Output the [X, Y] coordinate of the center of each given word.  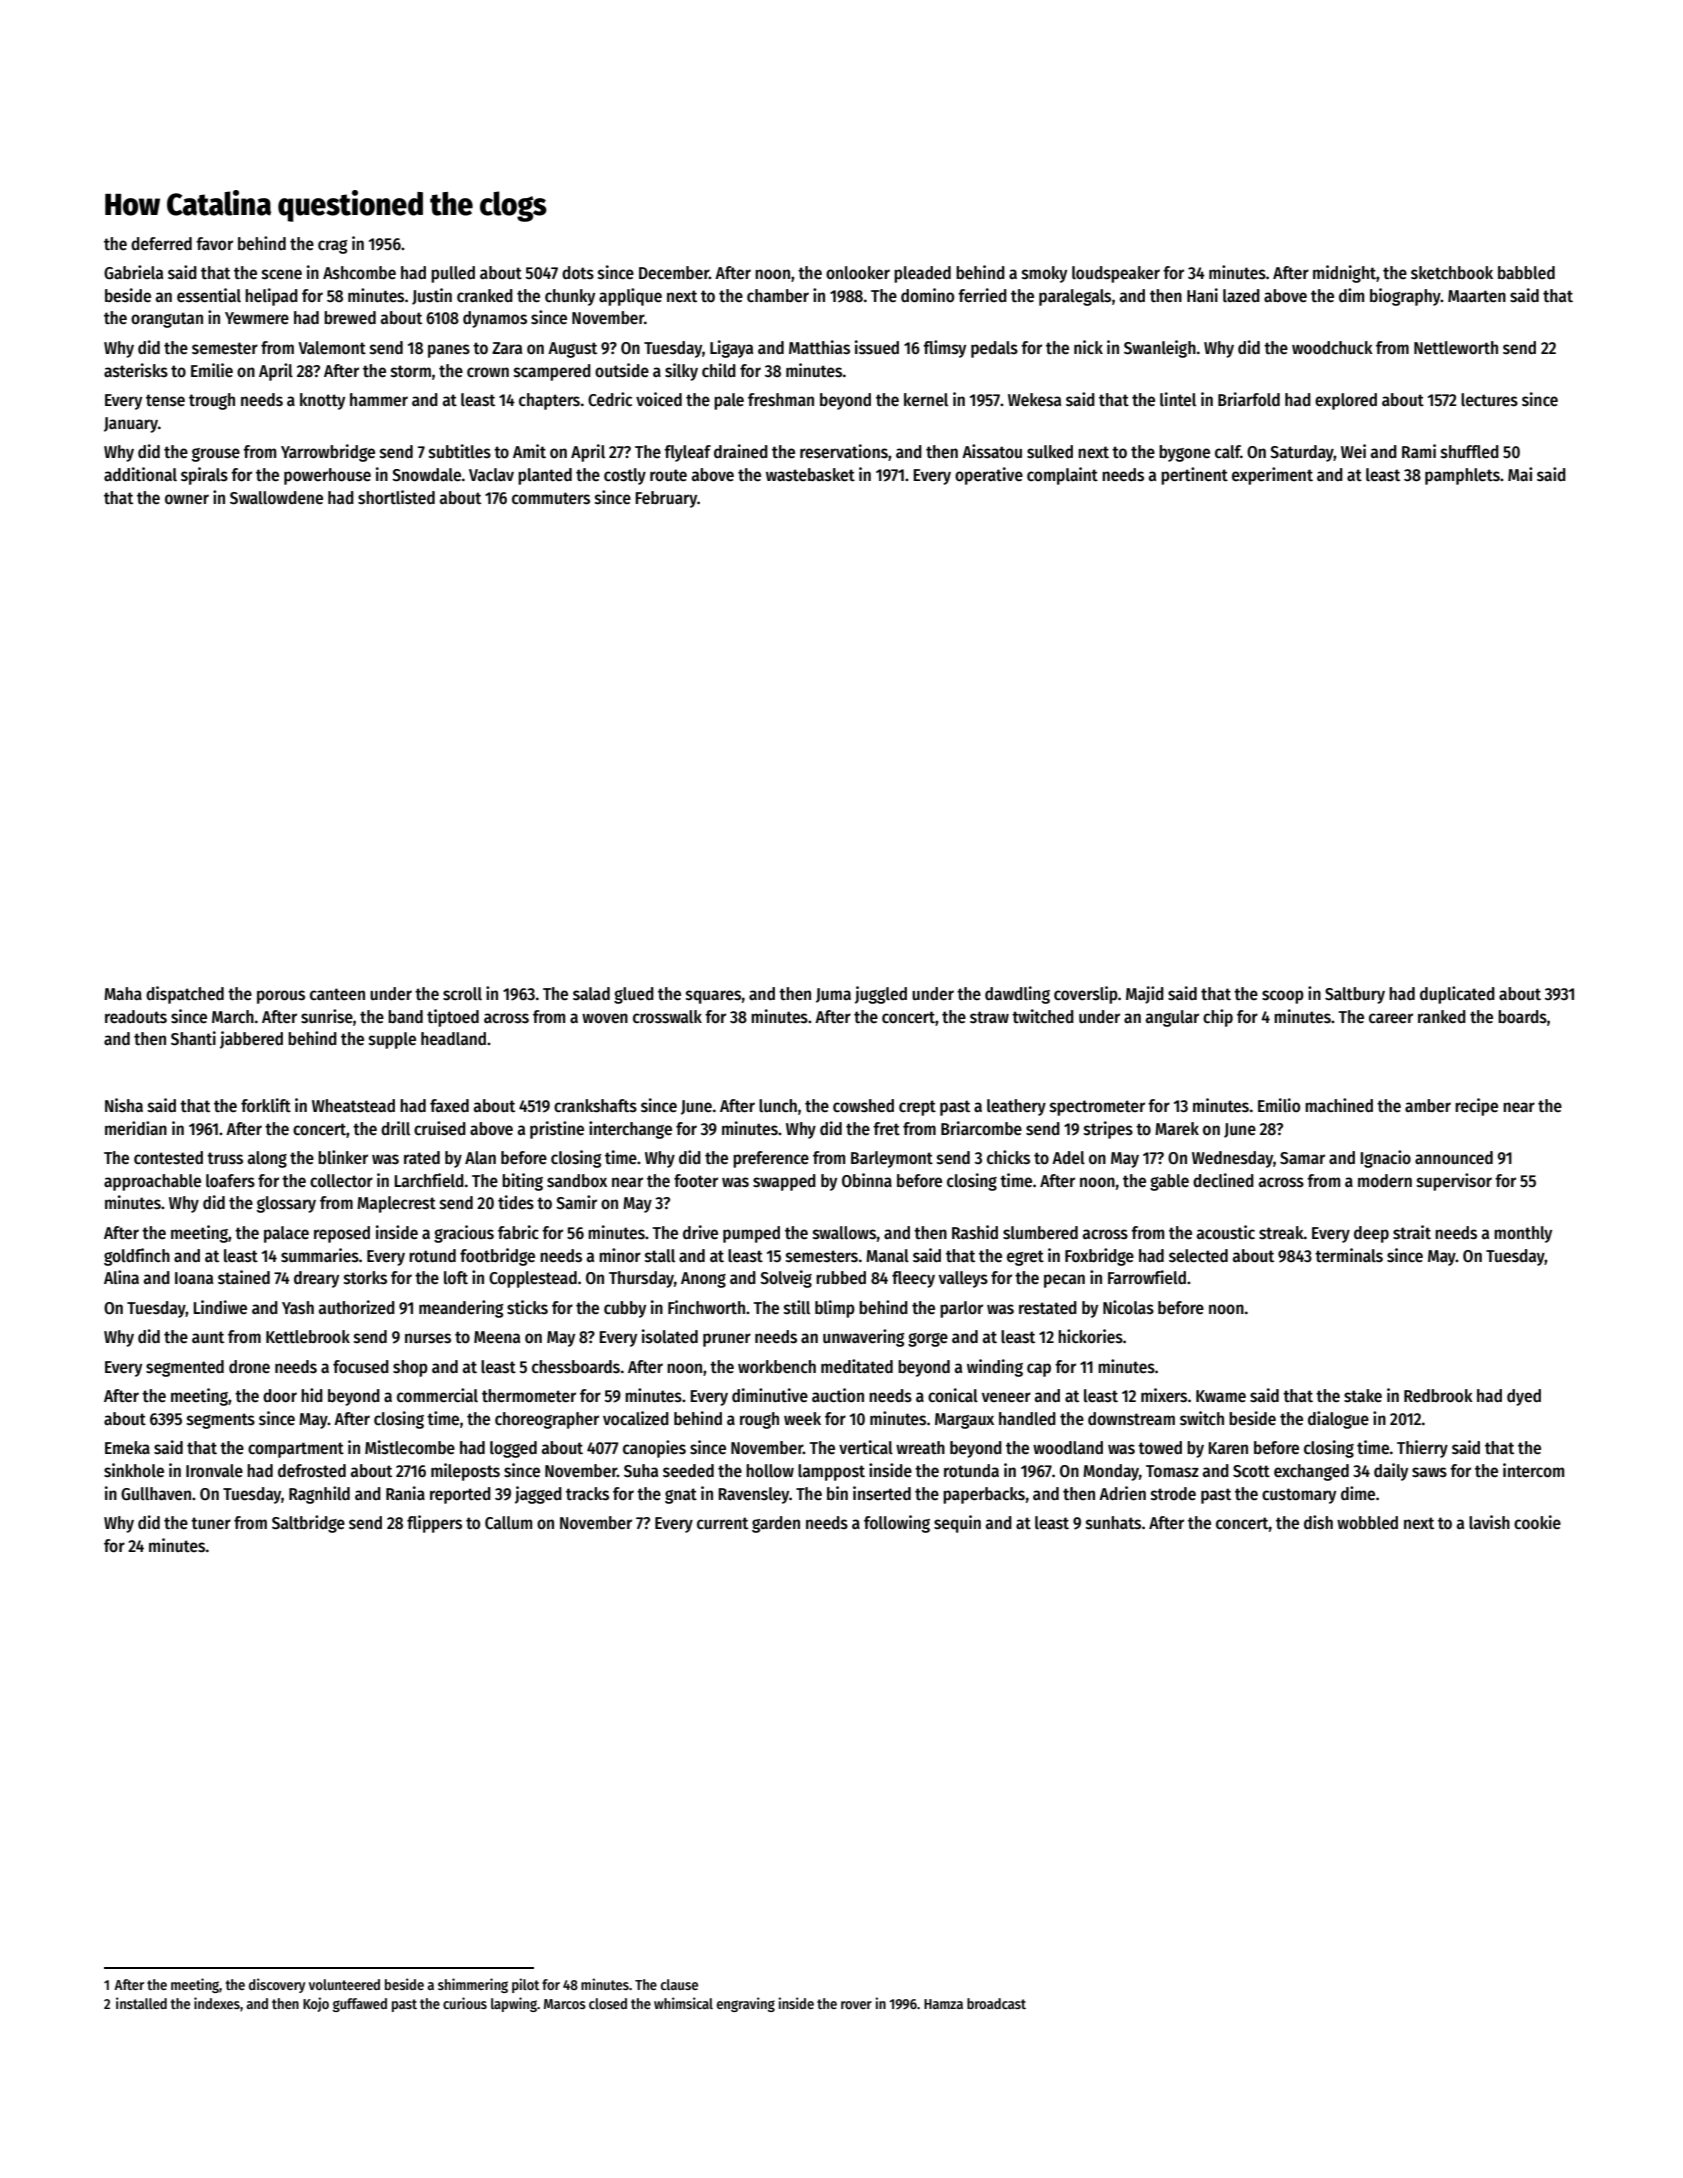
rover [856, 2005]
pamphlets [1462, 476]
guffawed [360, 2005]
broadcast [996, 2003]
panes [449, 351]
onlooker [858, 273]
